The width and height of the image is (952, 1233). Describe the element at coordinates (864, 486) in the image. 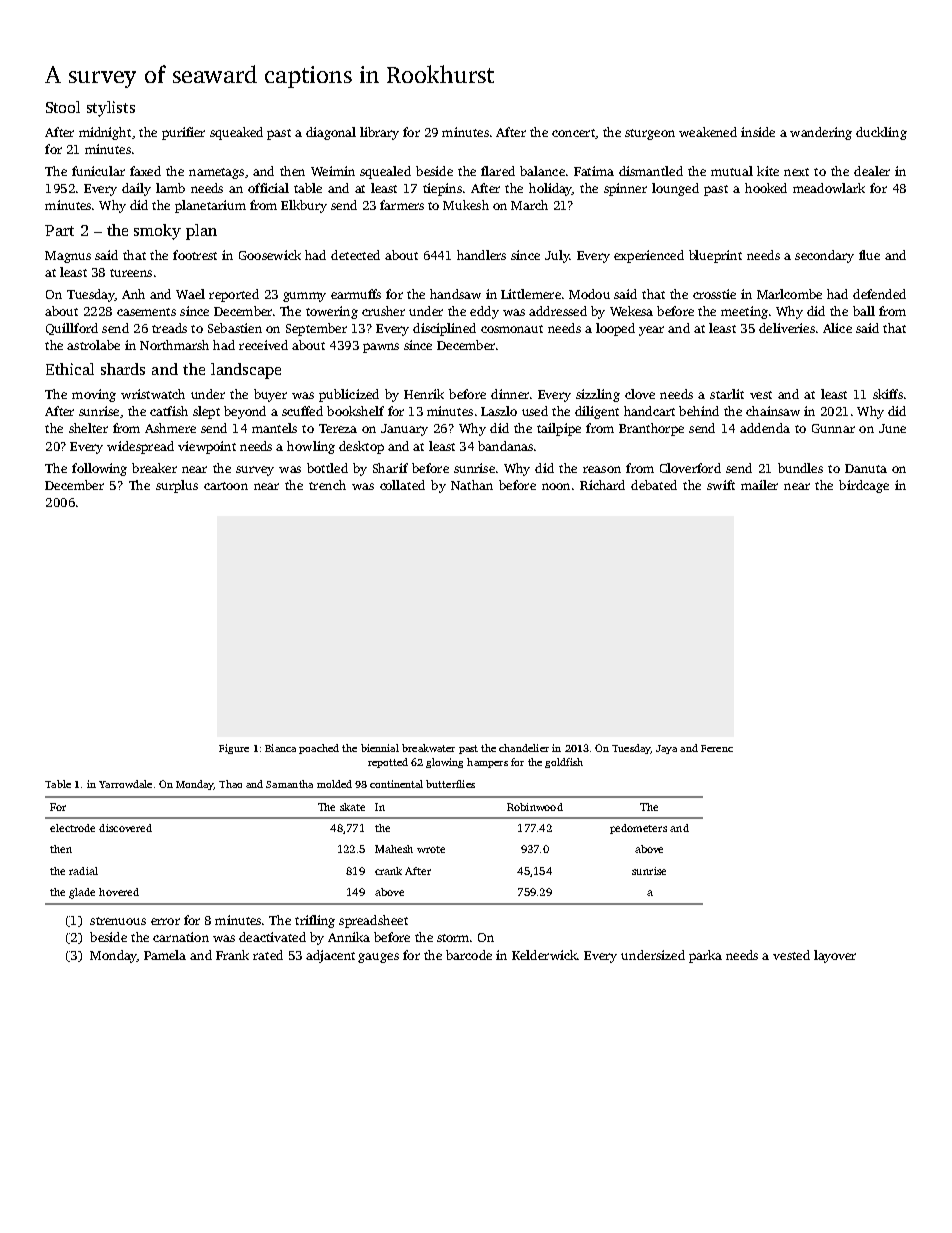

I see `birdcage` at that location.
